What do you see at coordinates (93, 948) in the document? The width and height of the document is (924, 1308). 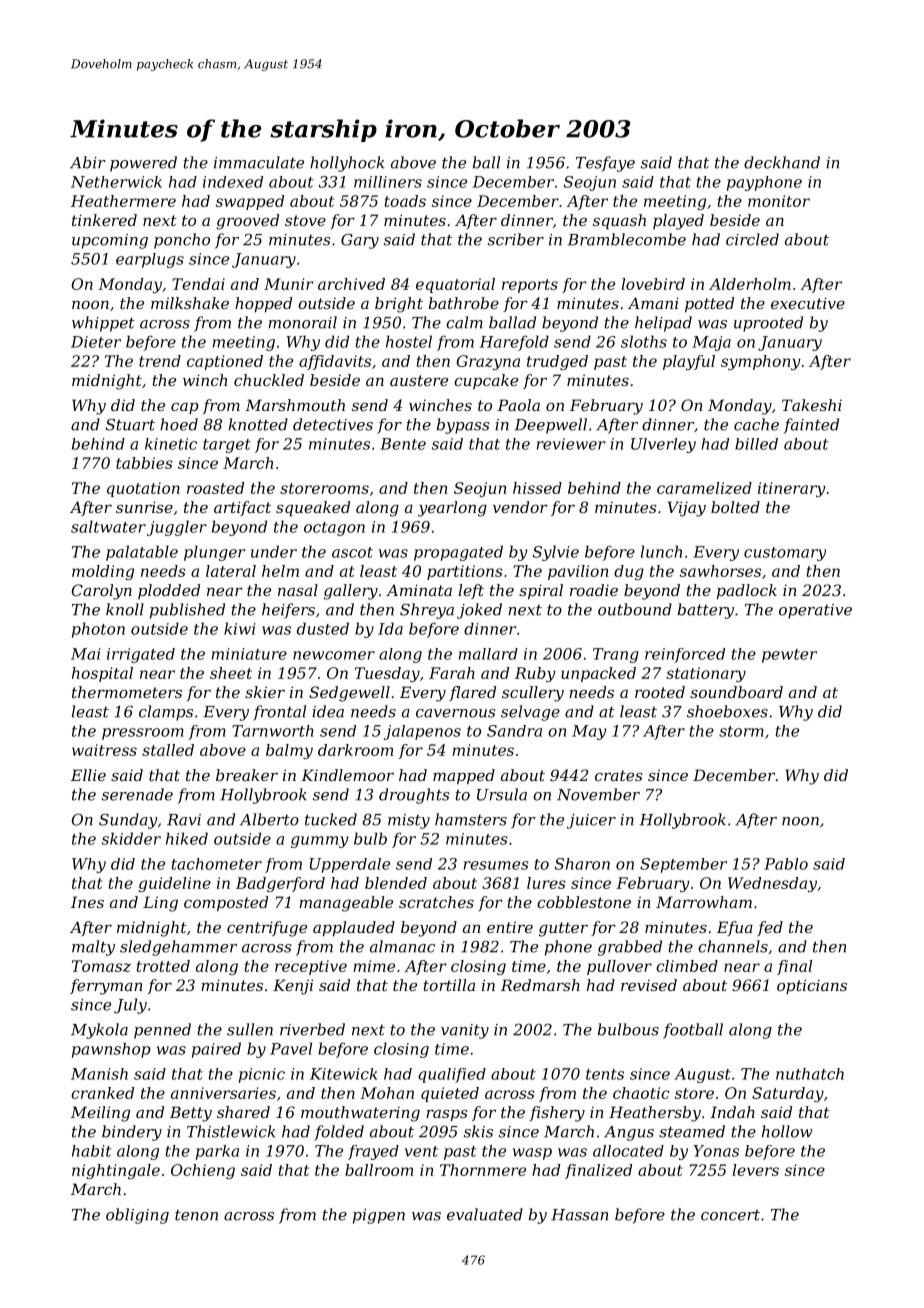 I see `malty` at bounding box center [93, 948].
